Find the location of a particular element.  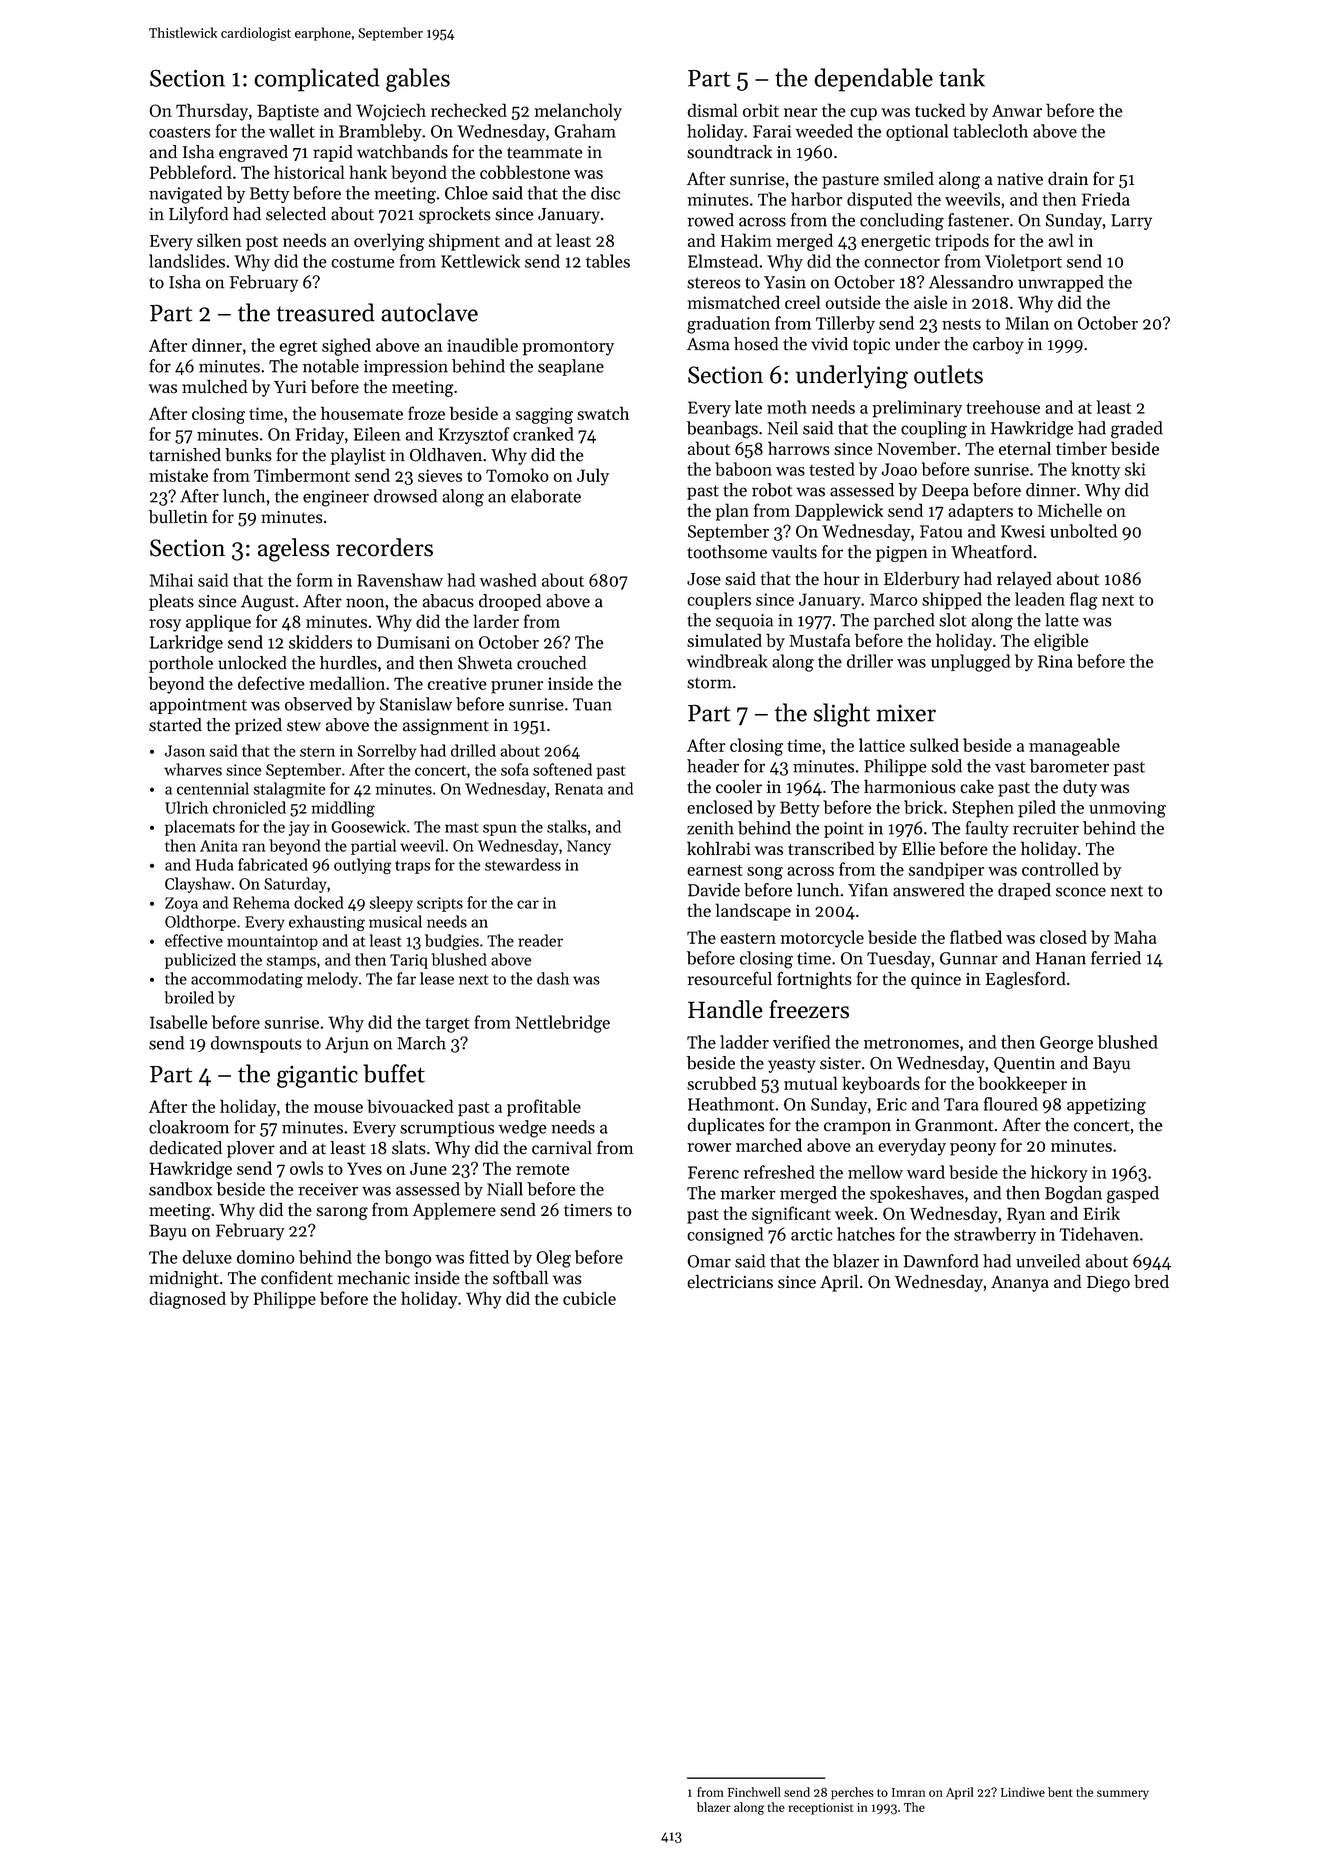

Nettlebridge is located at coordinates (563, 1024).
